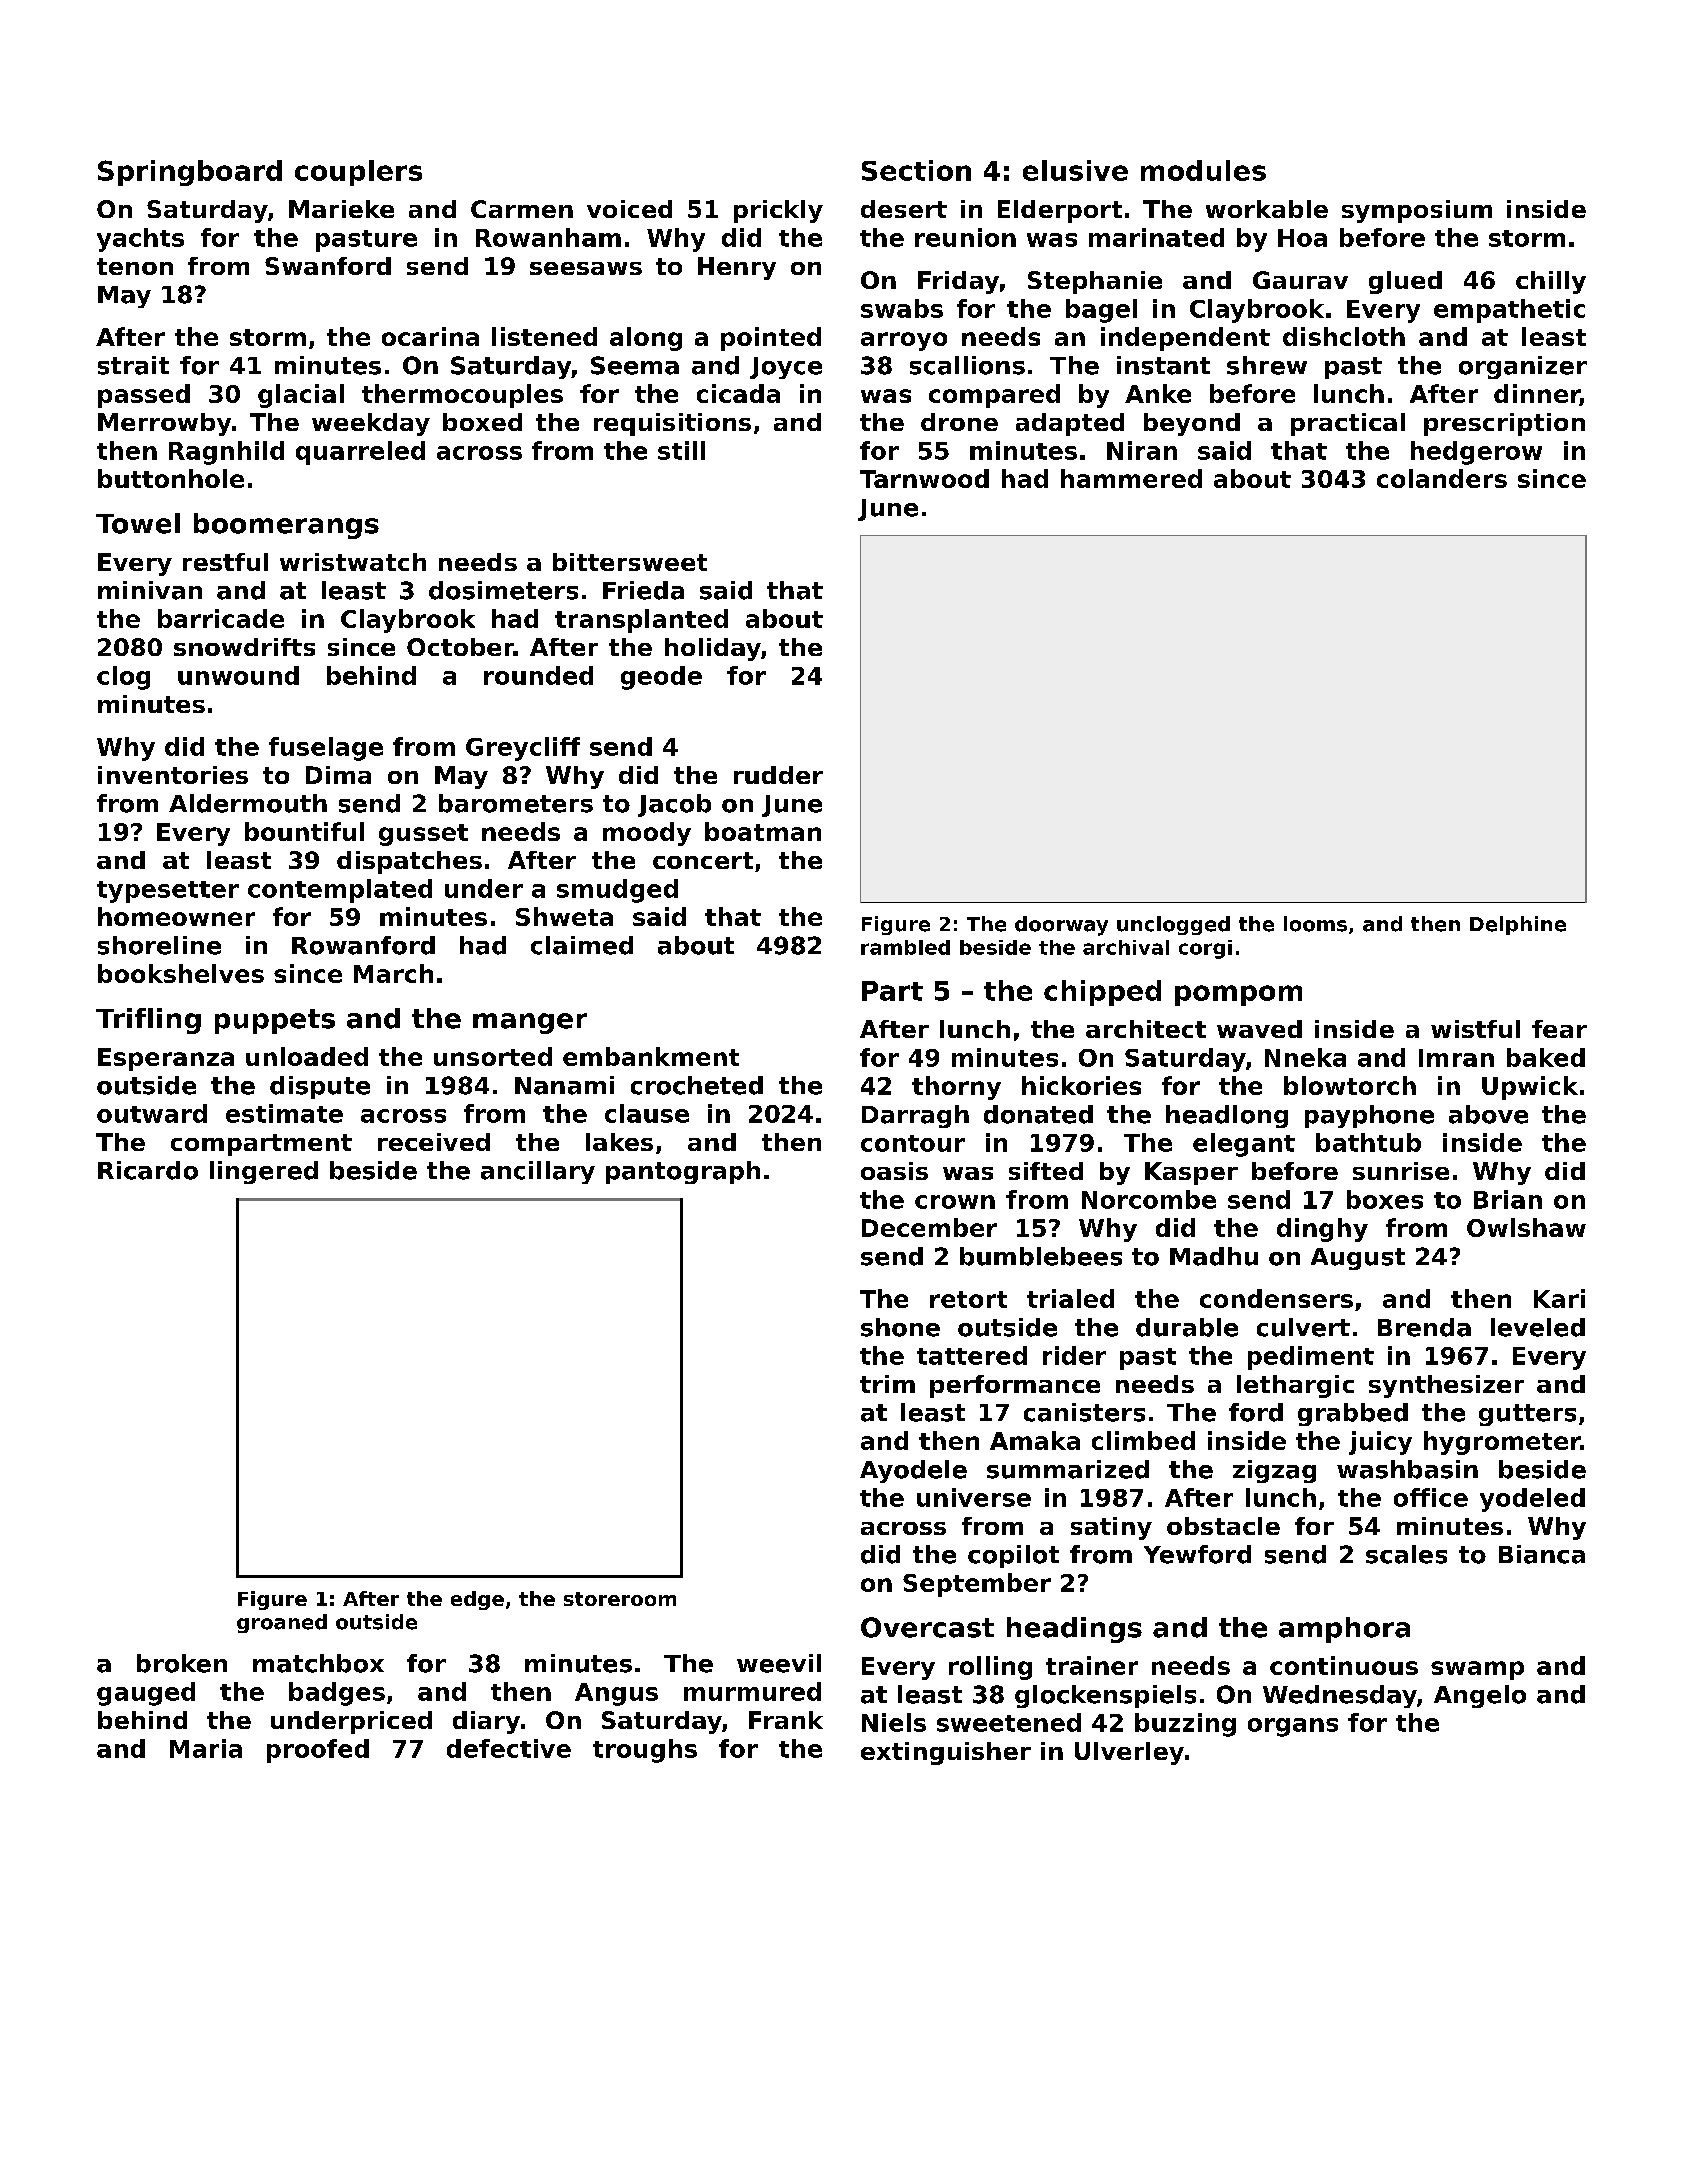 Image resolution: width=1683 pixels, height=2178 pixels. Describe the element at coordinates (221, 618) in the screenshot. I see `barricade` at that location.
